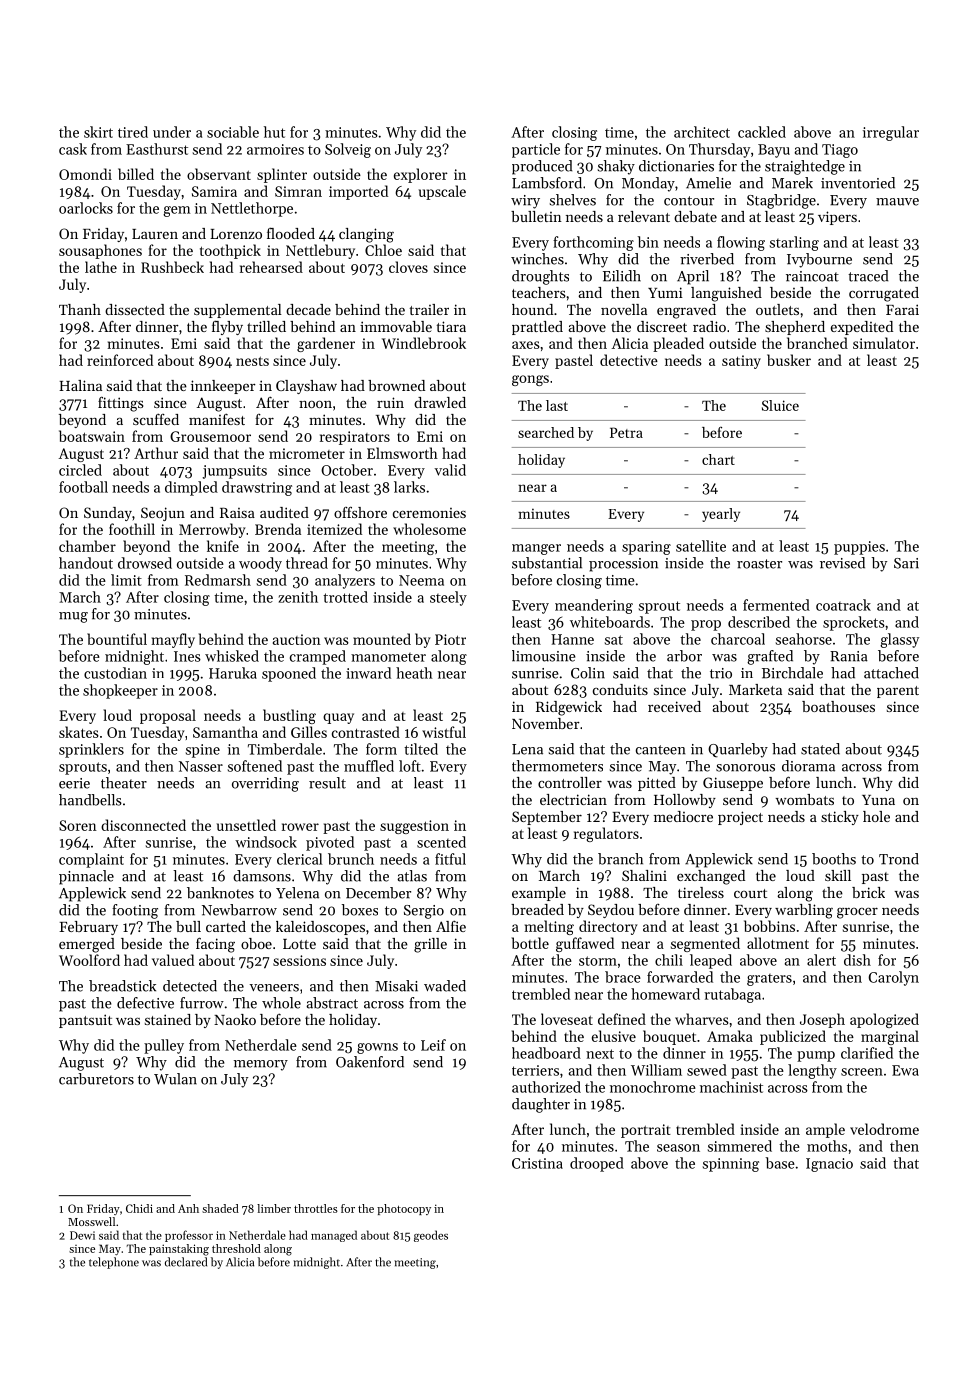 This page has height=1389, width=978. Describe the element at coordinates (139, 1208) in the page. I see `Chidi` at that location.
